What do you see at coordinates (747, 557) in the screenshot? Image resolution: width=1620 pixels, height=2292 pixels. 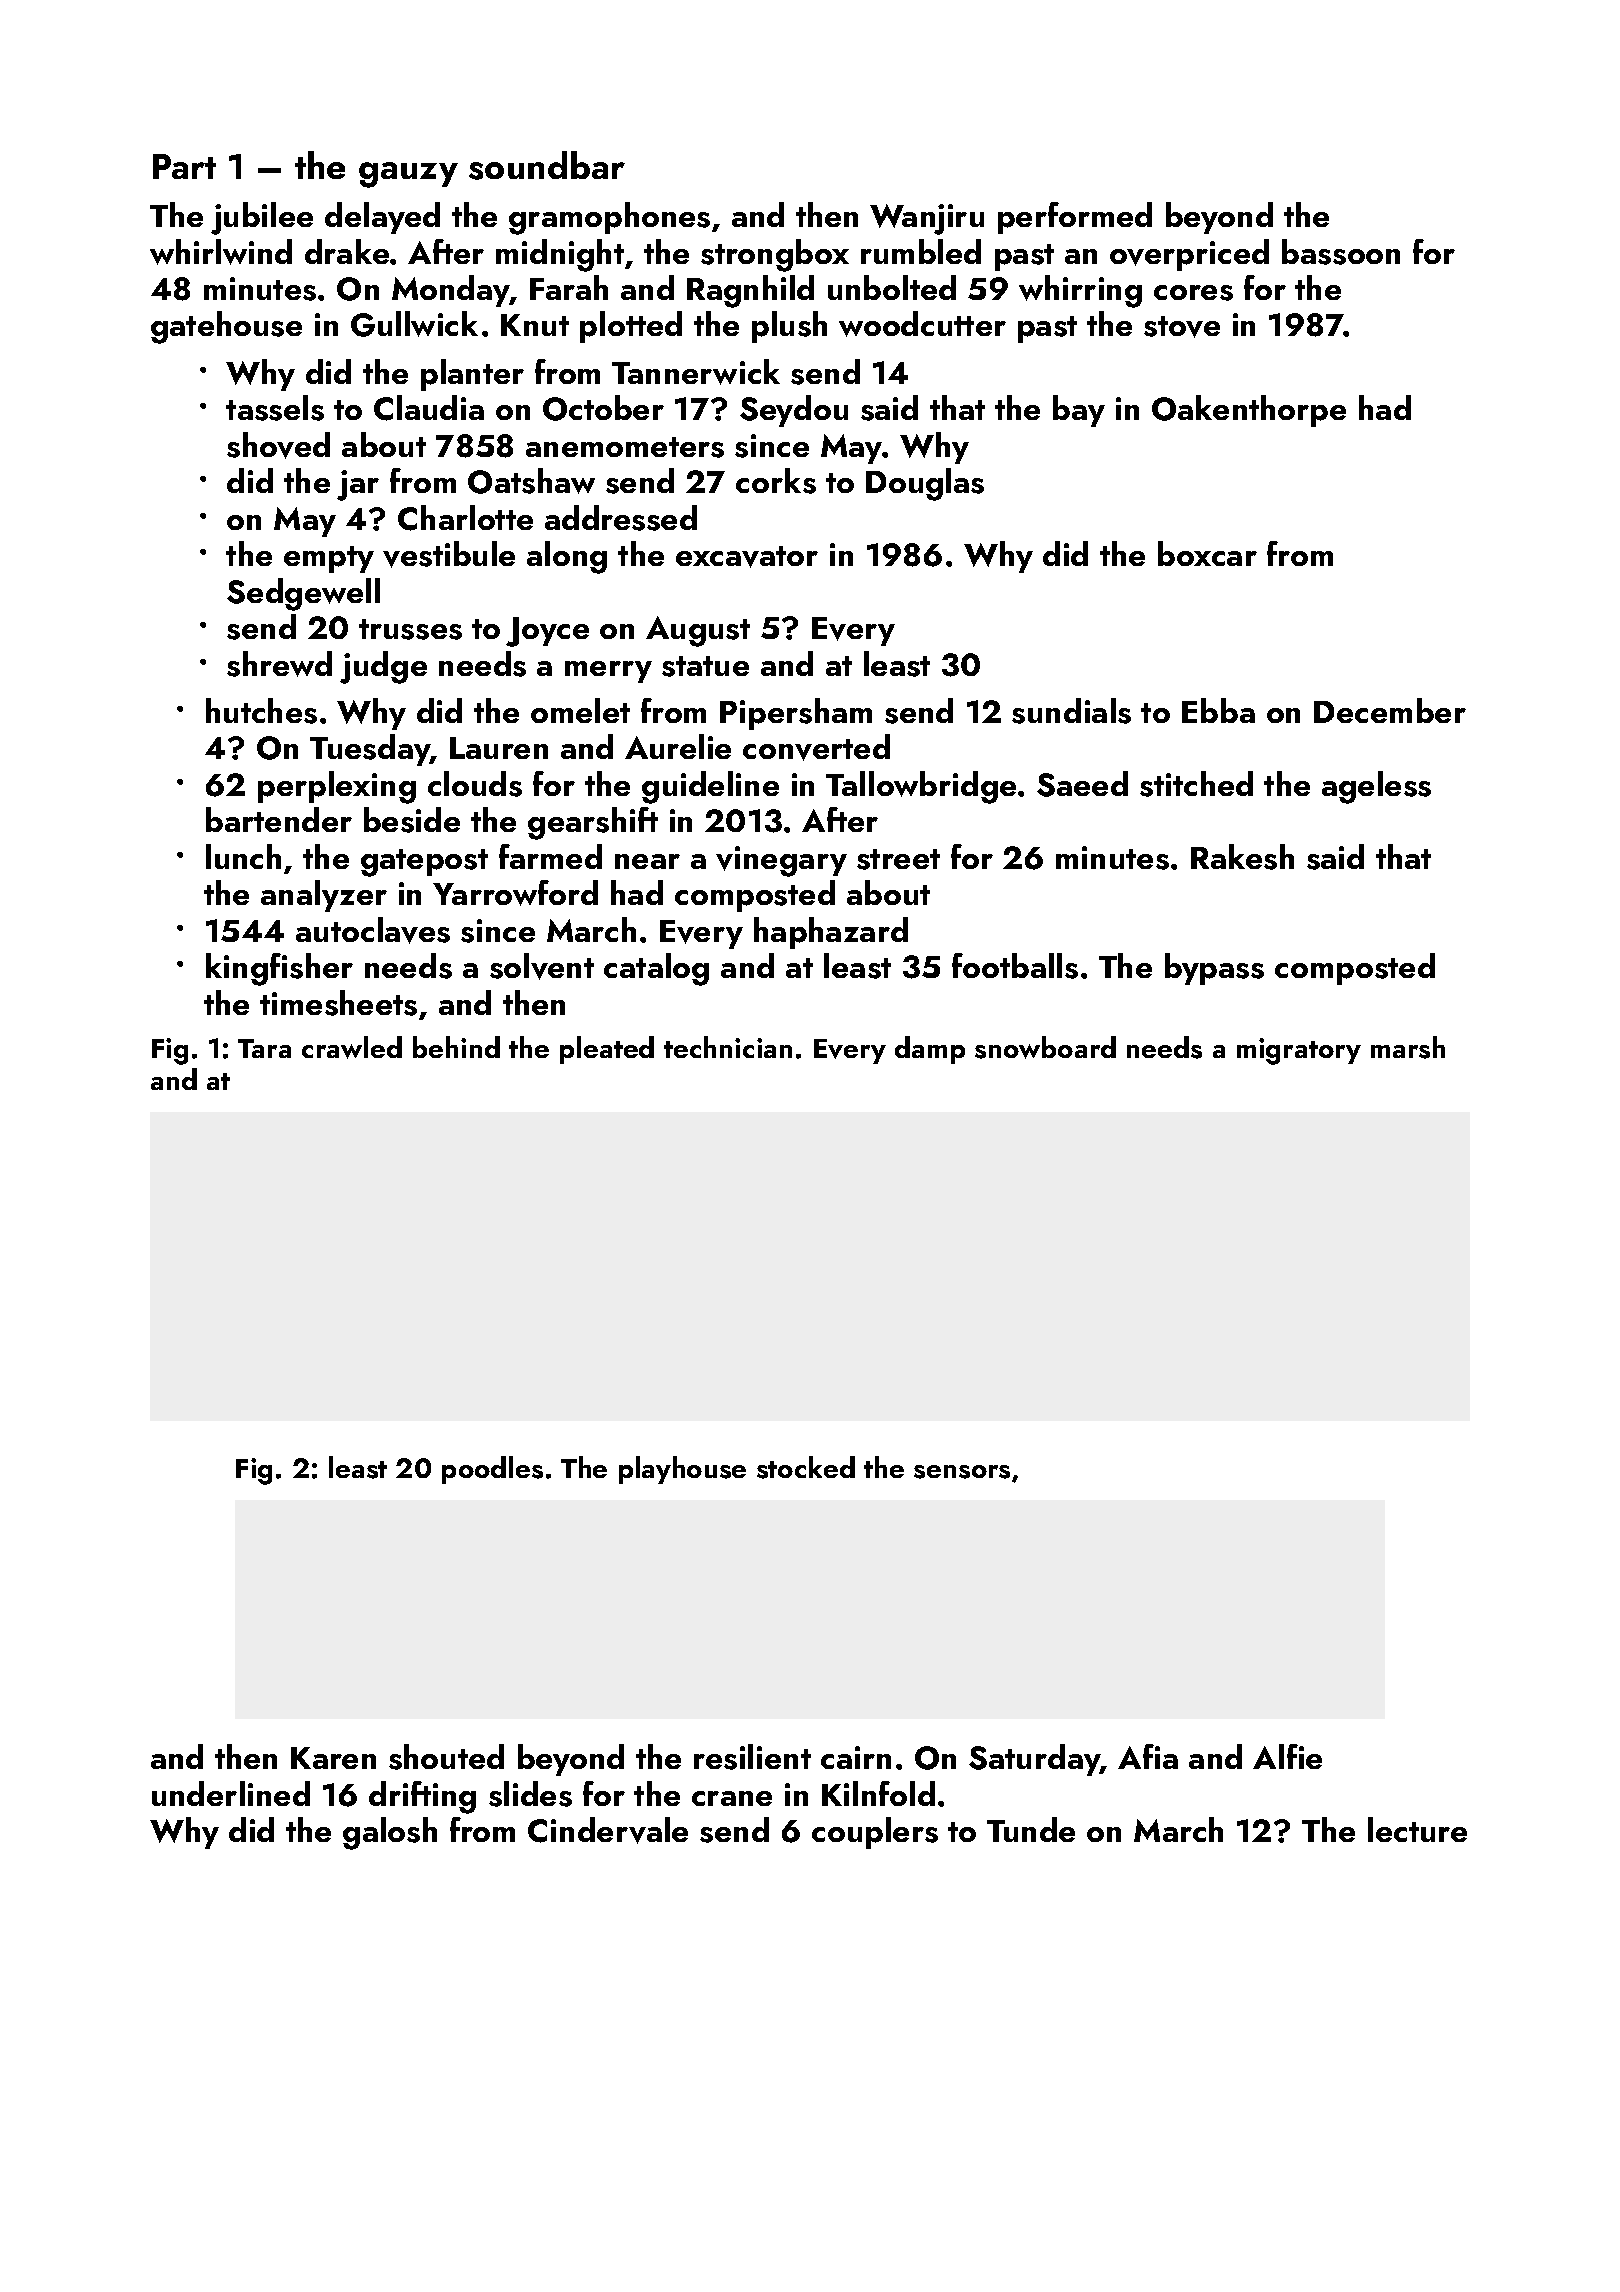 I see `excavator` at bounding box center [747, 557].
